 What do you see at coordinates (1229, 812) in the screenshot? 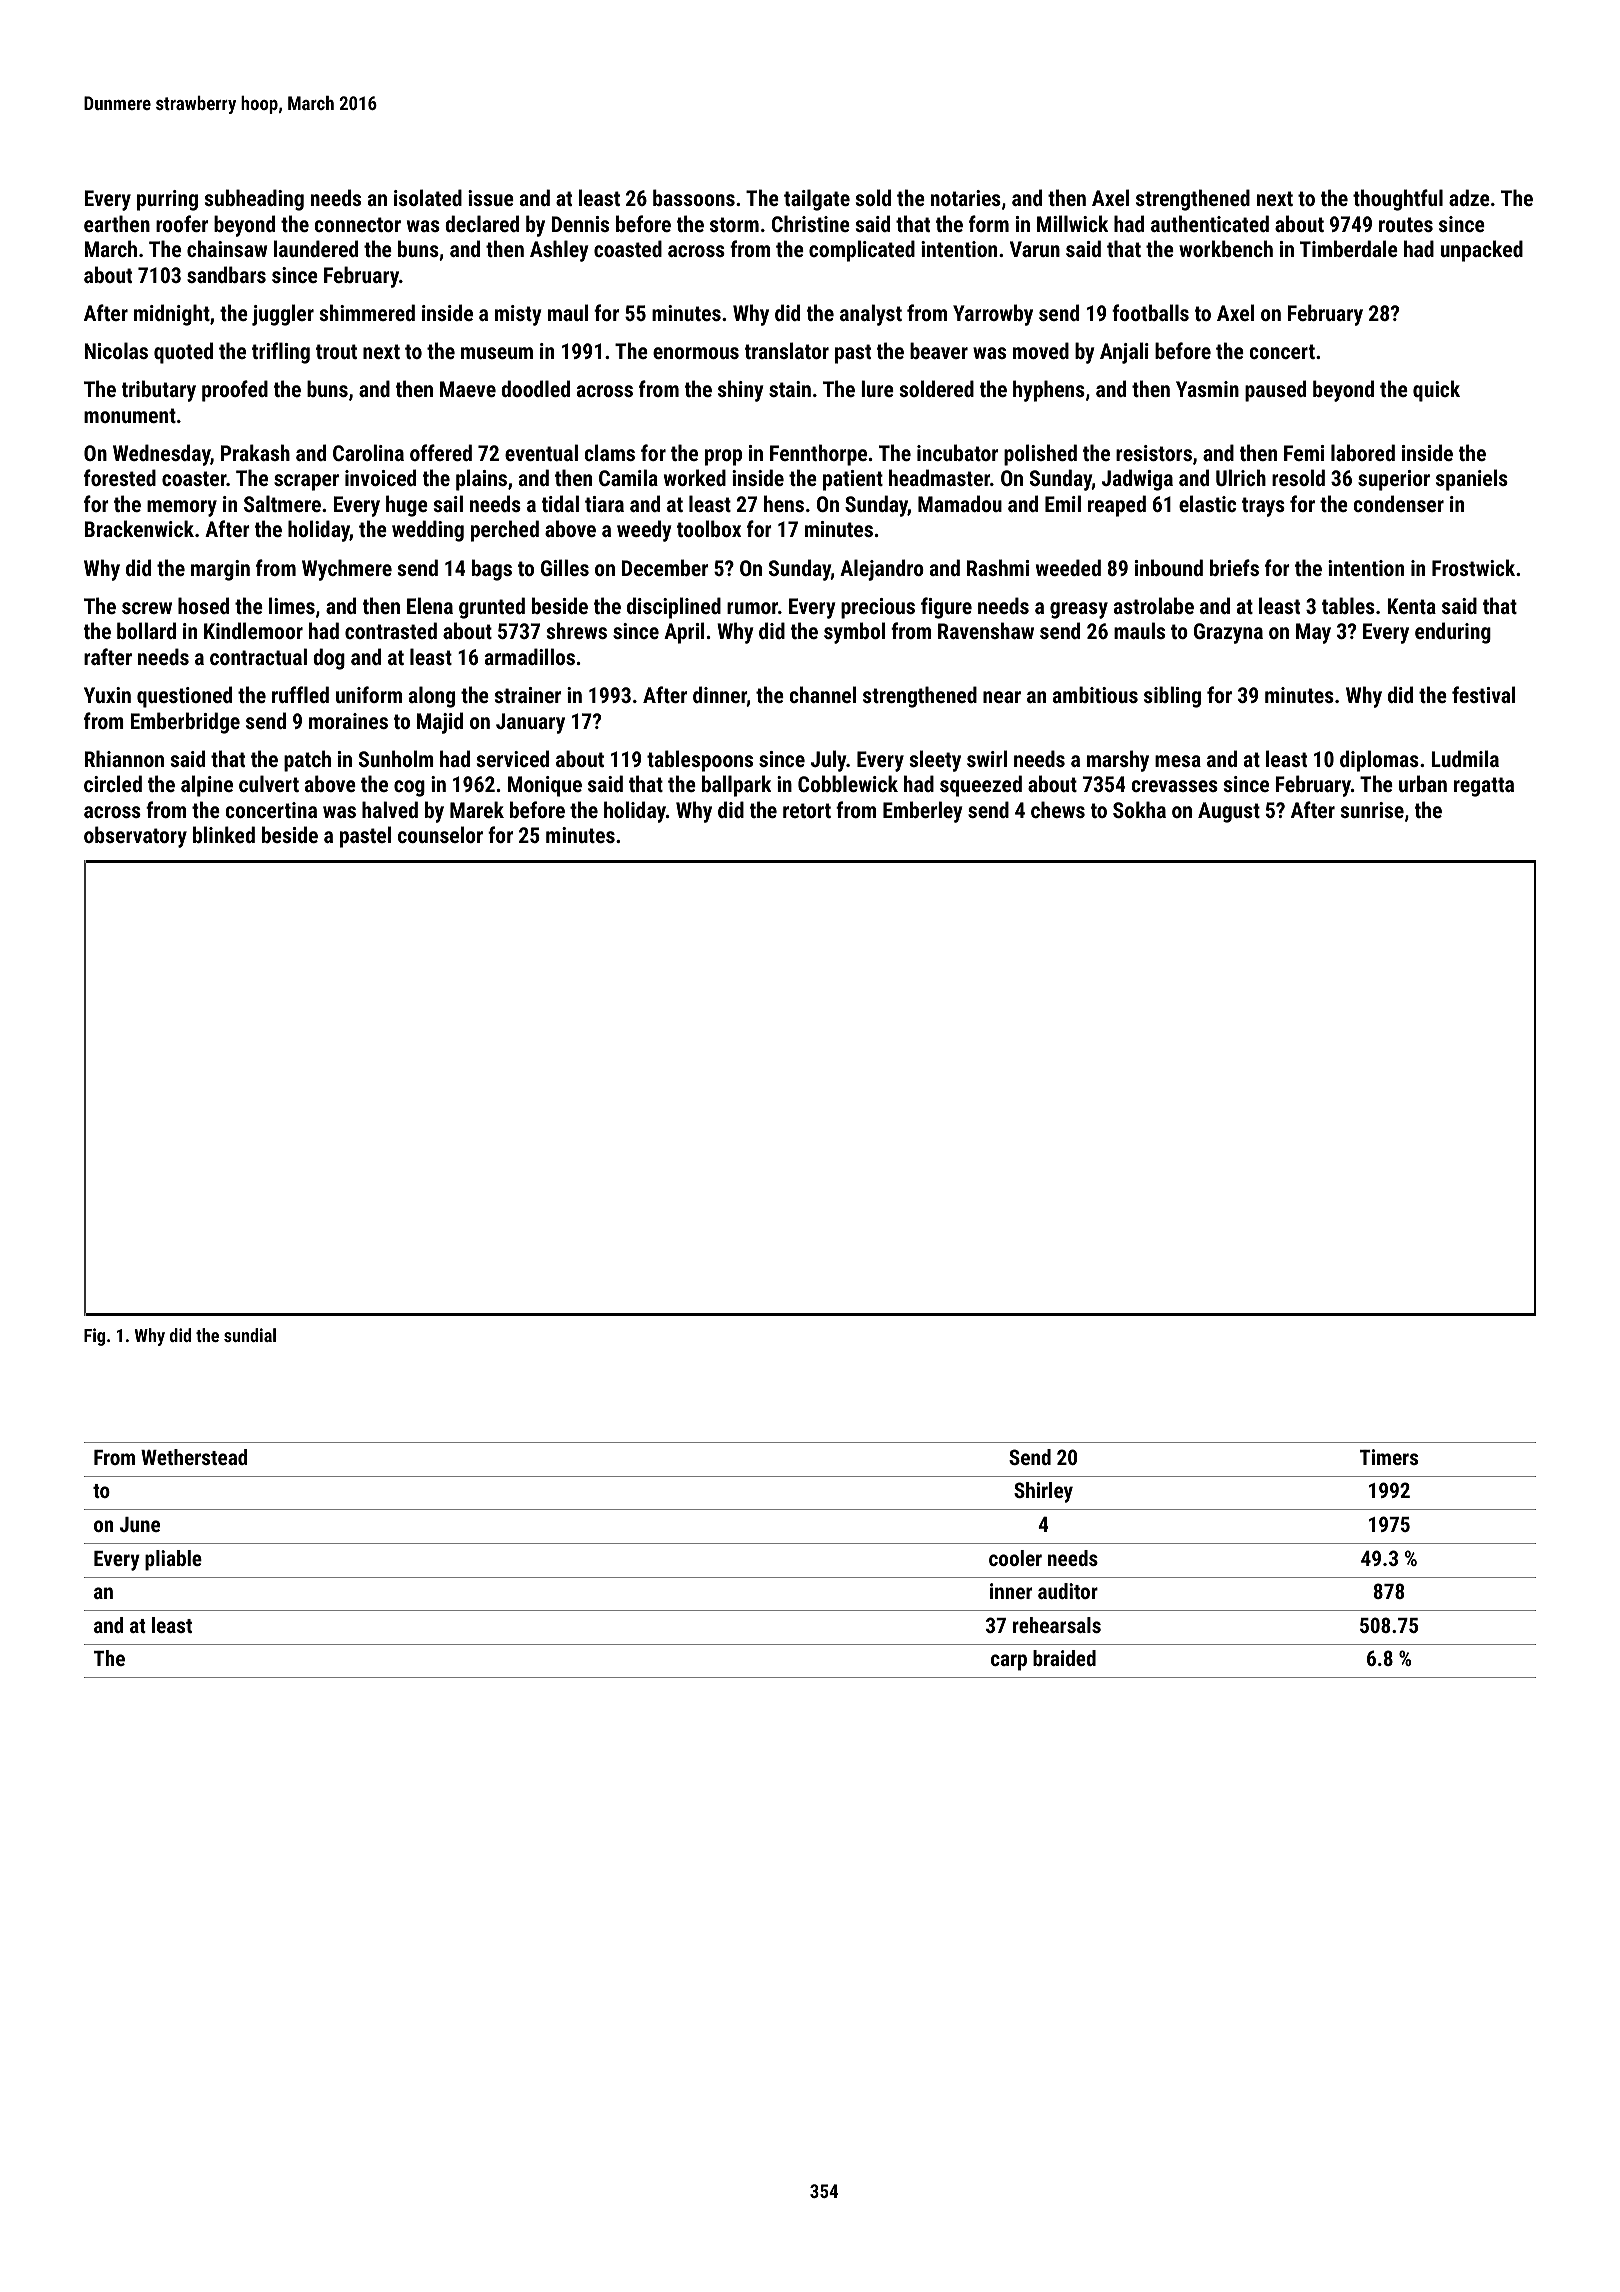
I see `August` at bounding box center [1229, 812].
